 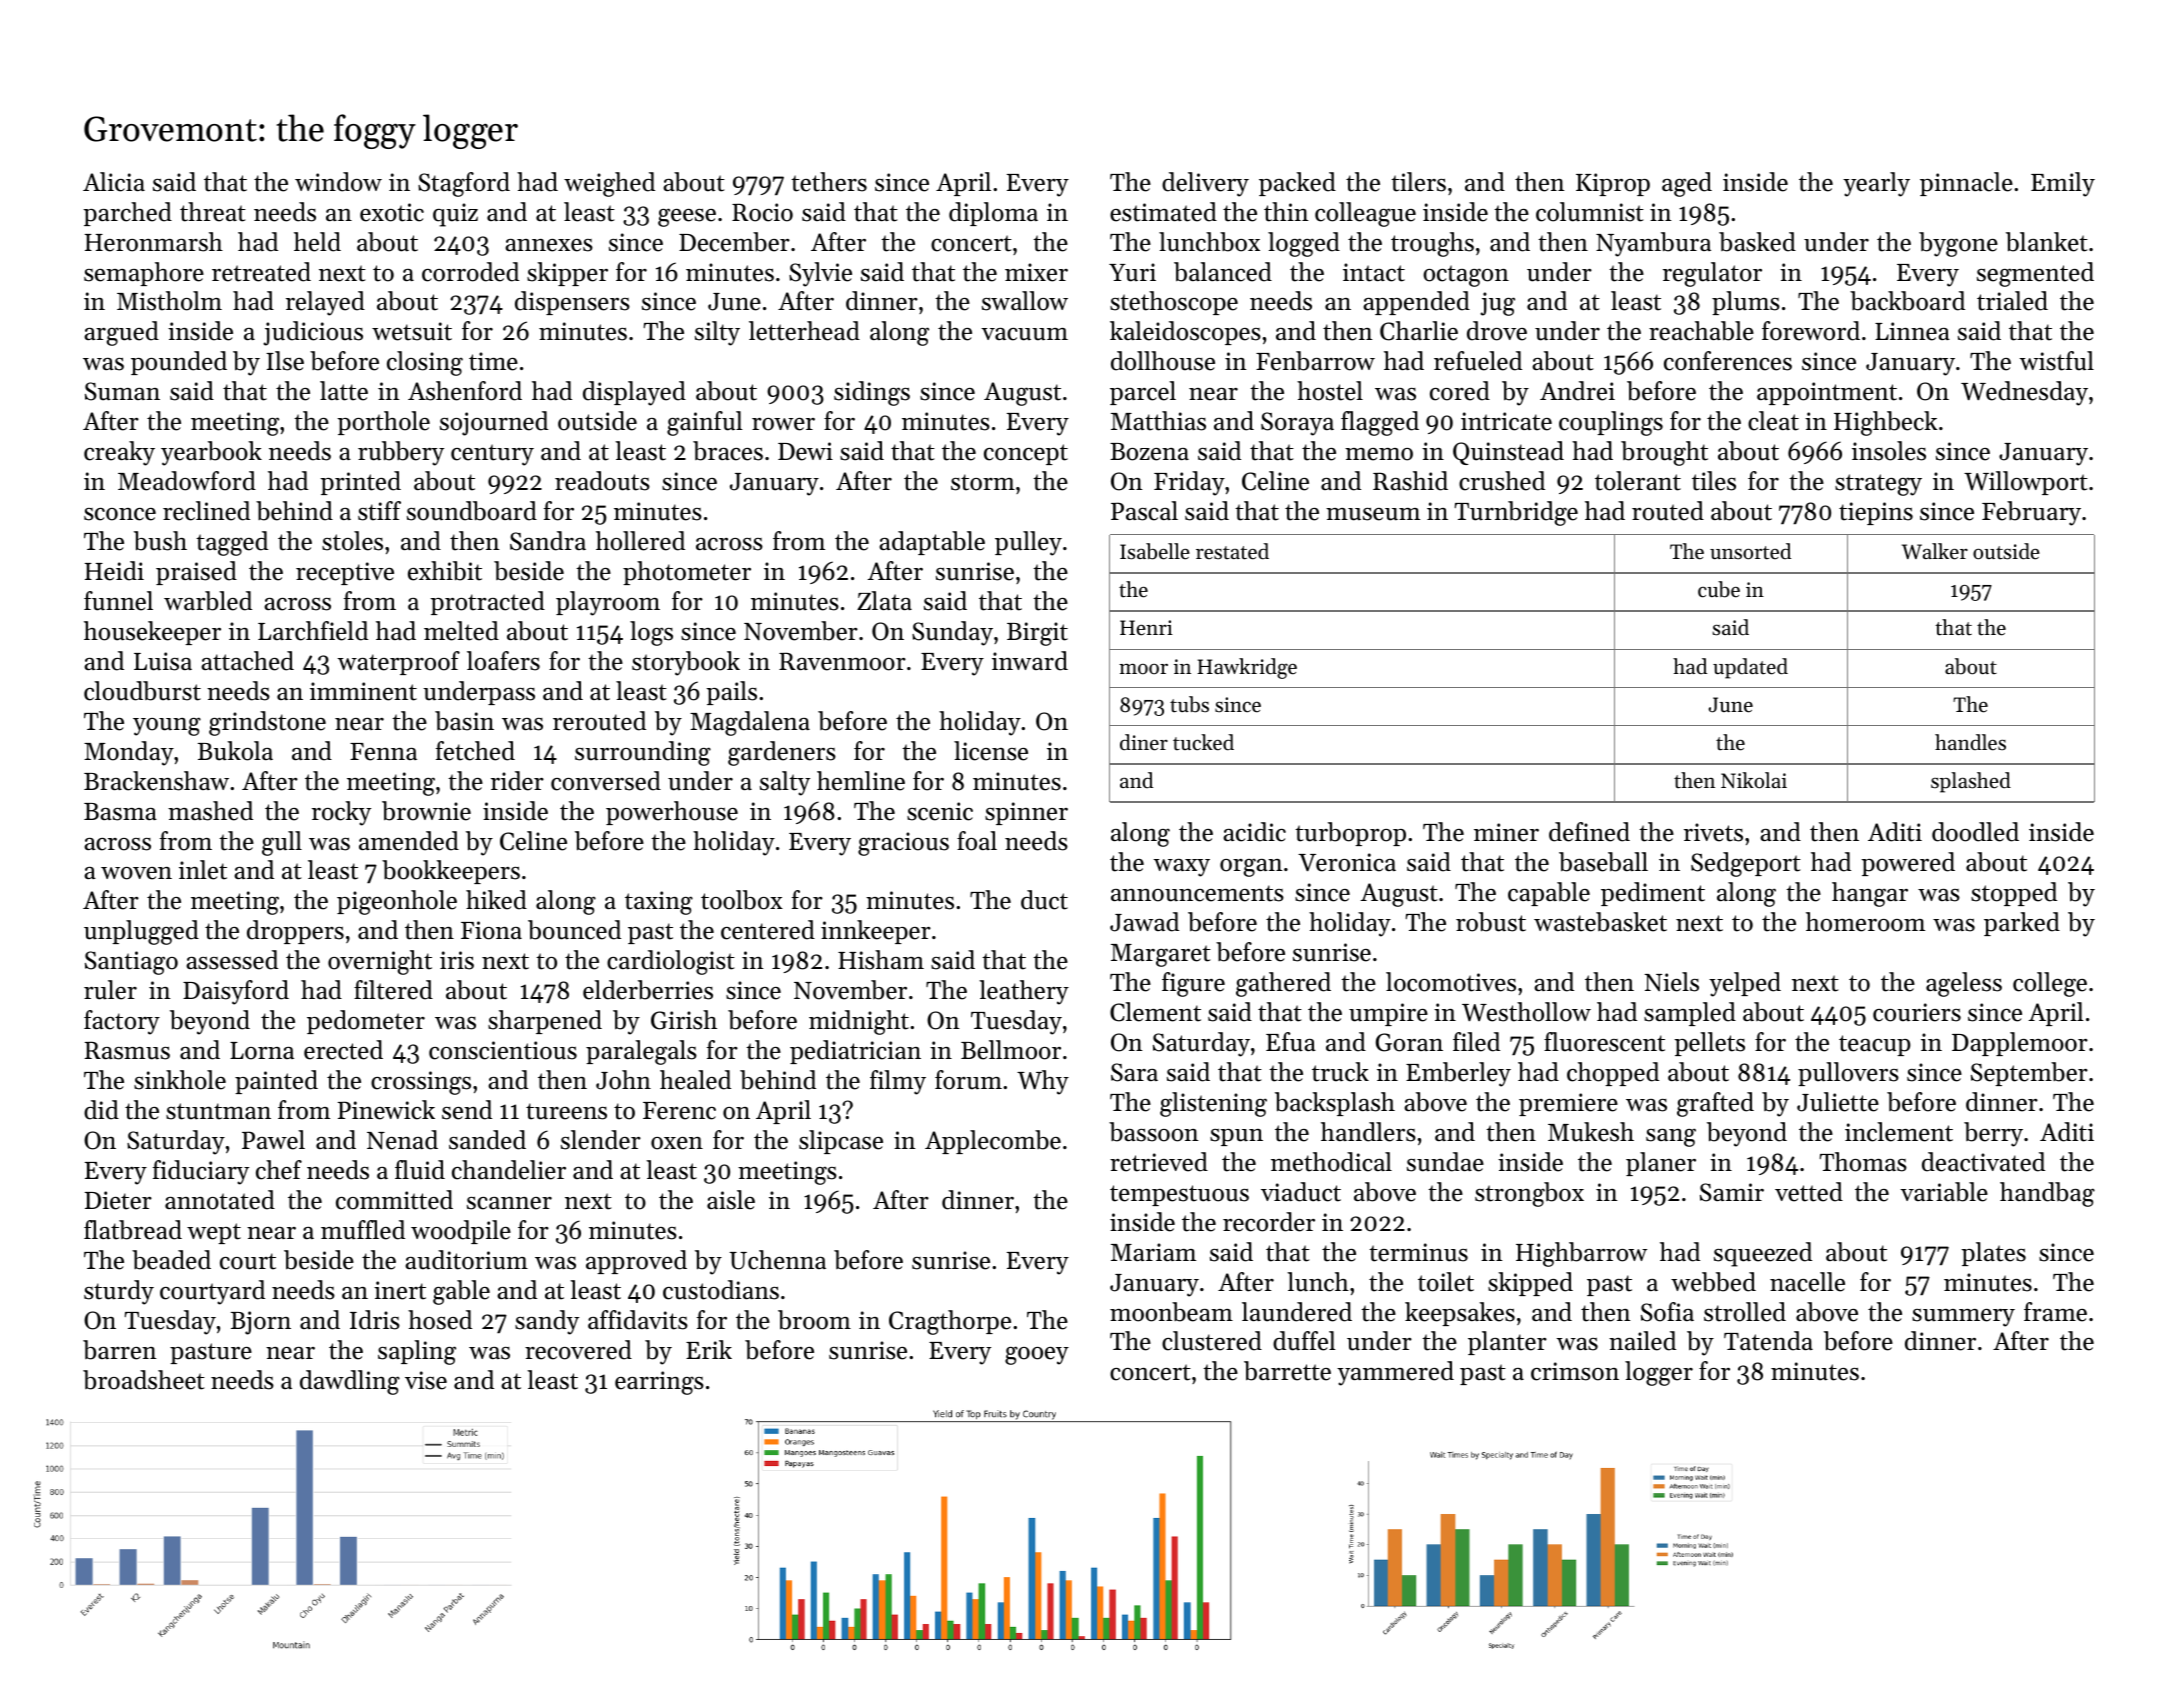 What do you see at coordinates (659, 1383) in the screenshot?
I see `earrings` at bounding box center [659, 1383].
